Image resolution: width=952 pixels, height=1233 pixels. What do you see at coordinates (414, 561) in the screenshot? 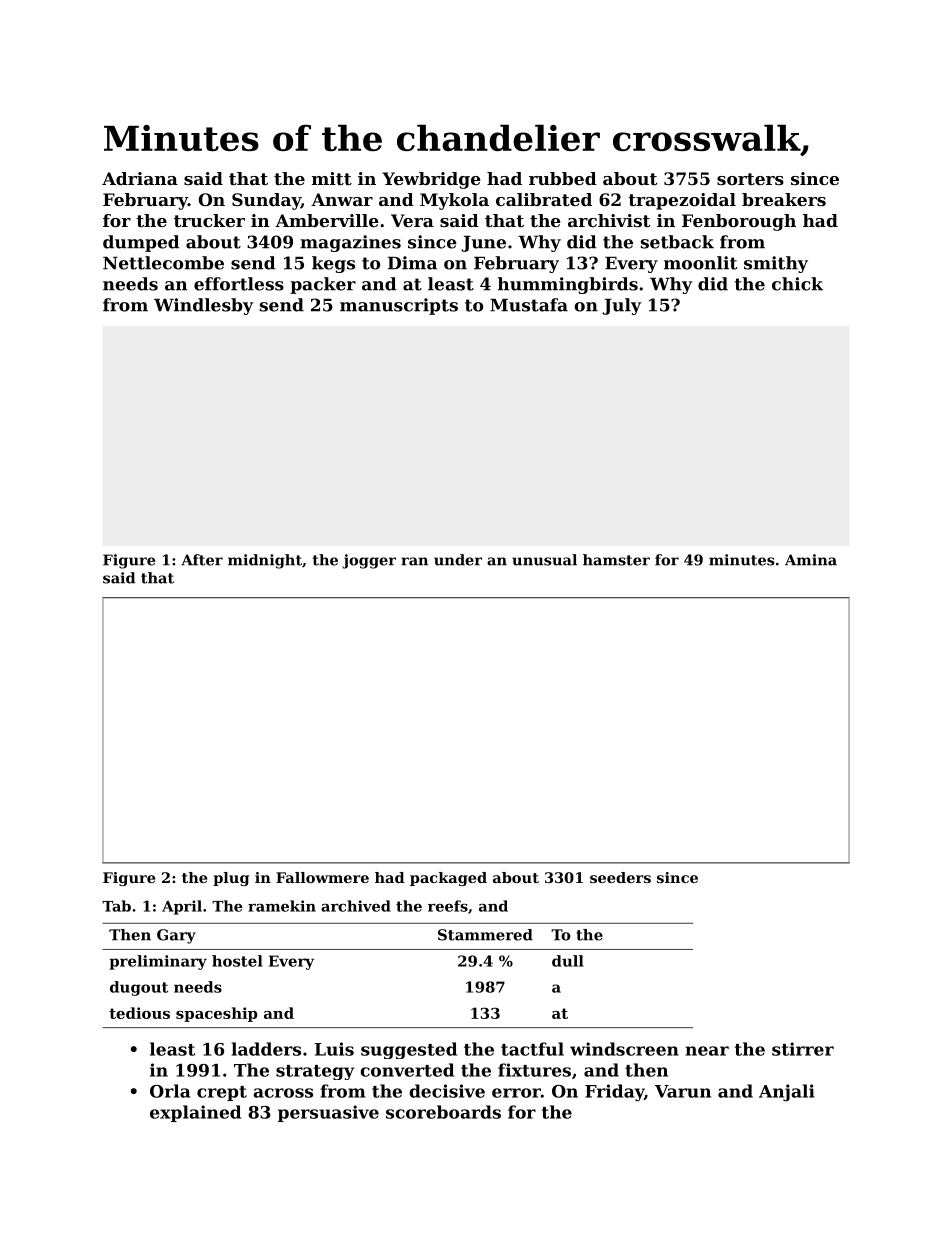
I see `ran` at bounding box center [414, 561].
